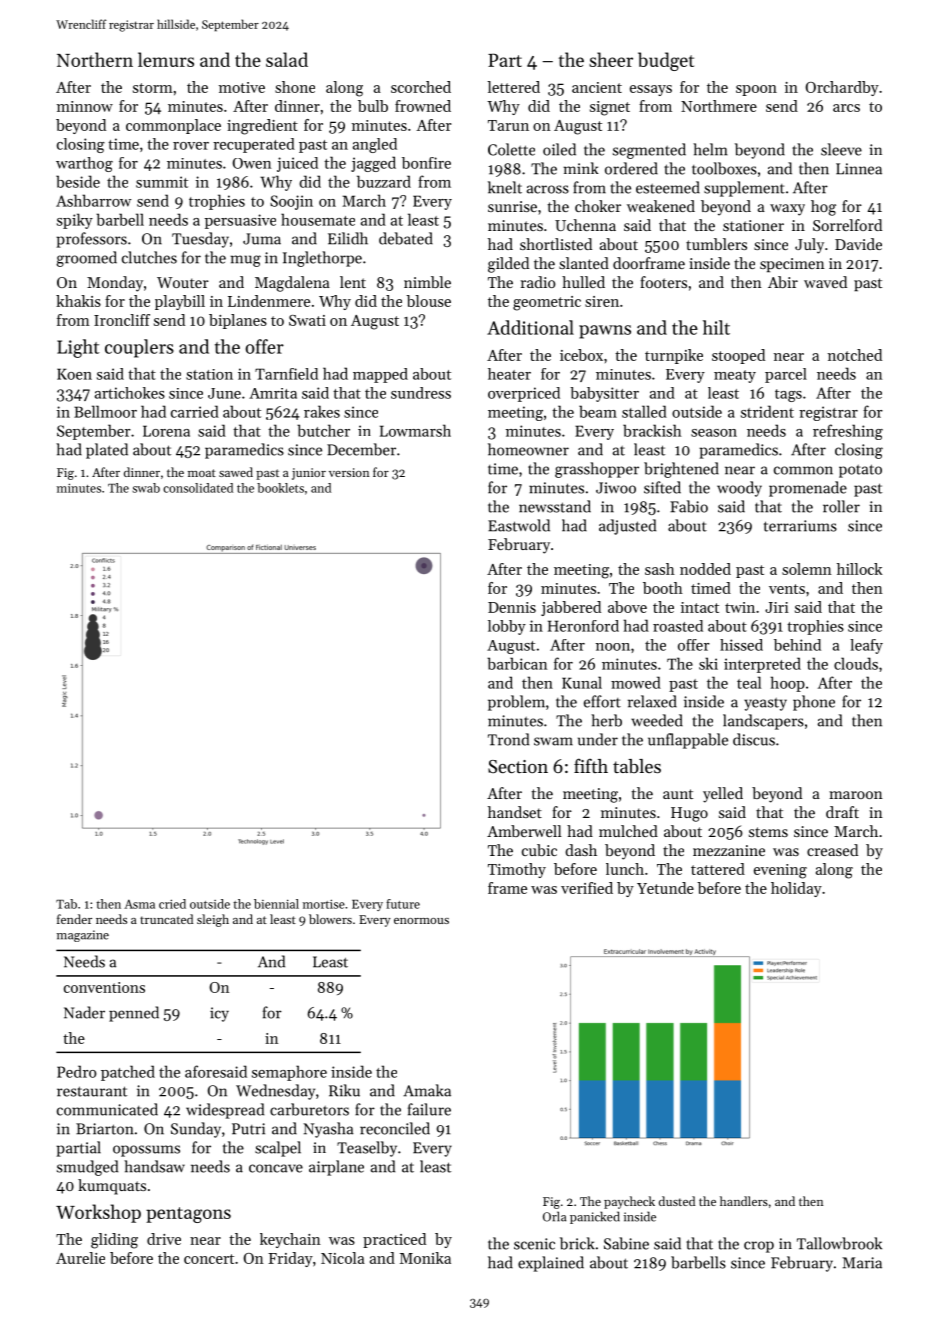 The image size is (939, 1334). Describe the element at coordinates (678, 794) in the document. I see `aunt` at that location.
